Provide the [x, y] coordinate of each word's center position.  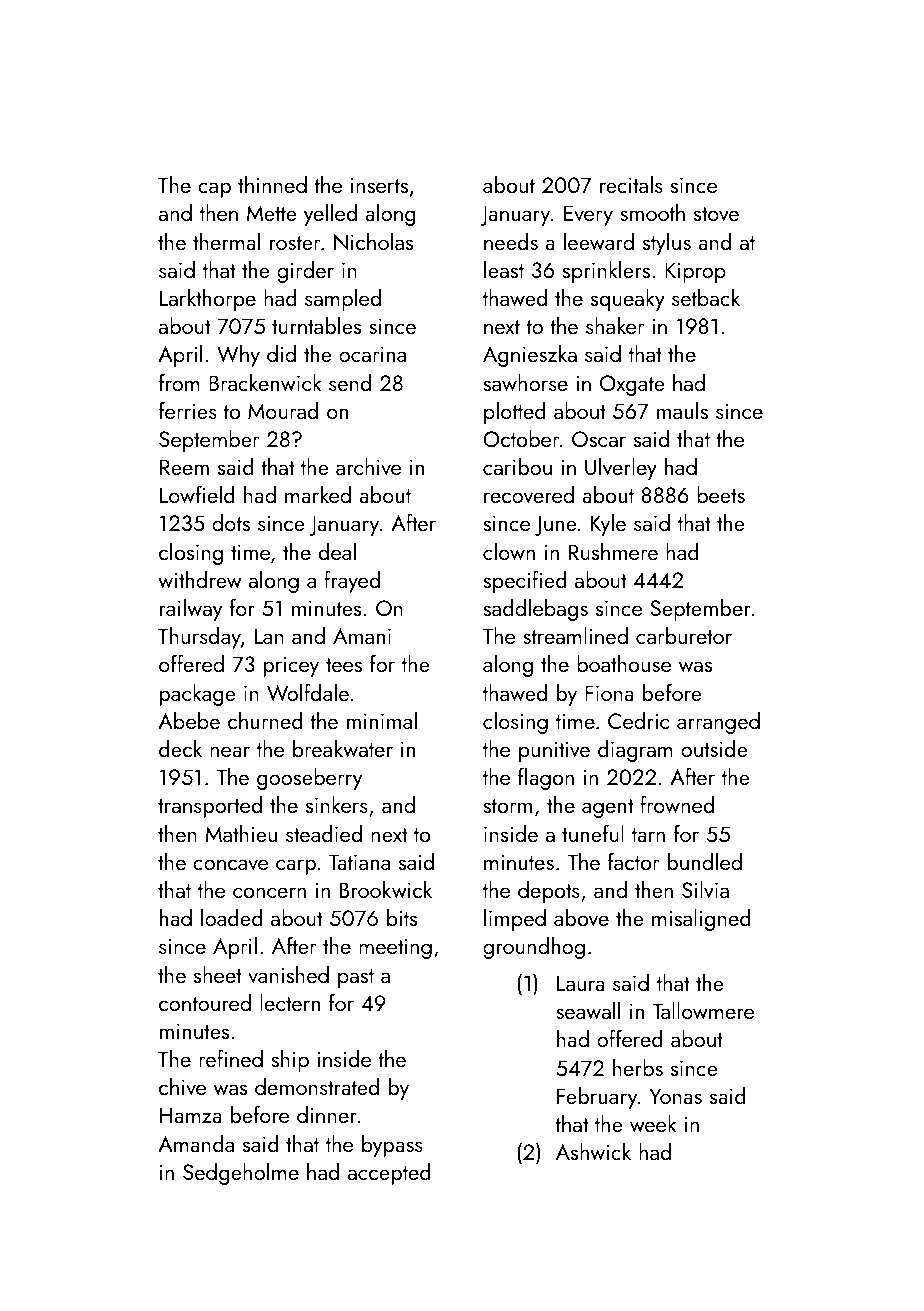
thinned [272, 184]
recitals [631, 184]
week [653, 1123]
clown [509, 551]
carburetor [684, 635]
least [504, 269]
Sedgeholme [241, 1174]
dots [231, 522]
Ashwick [593, 1151]
